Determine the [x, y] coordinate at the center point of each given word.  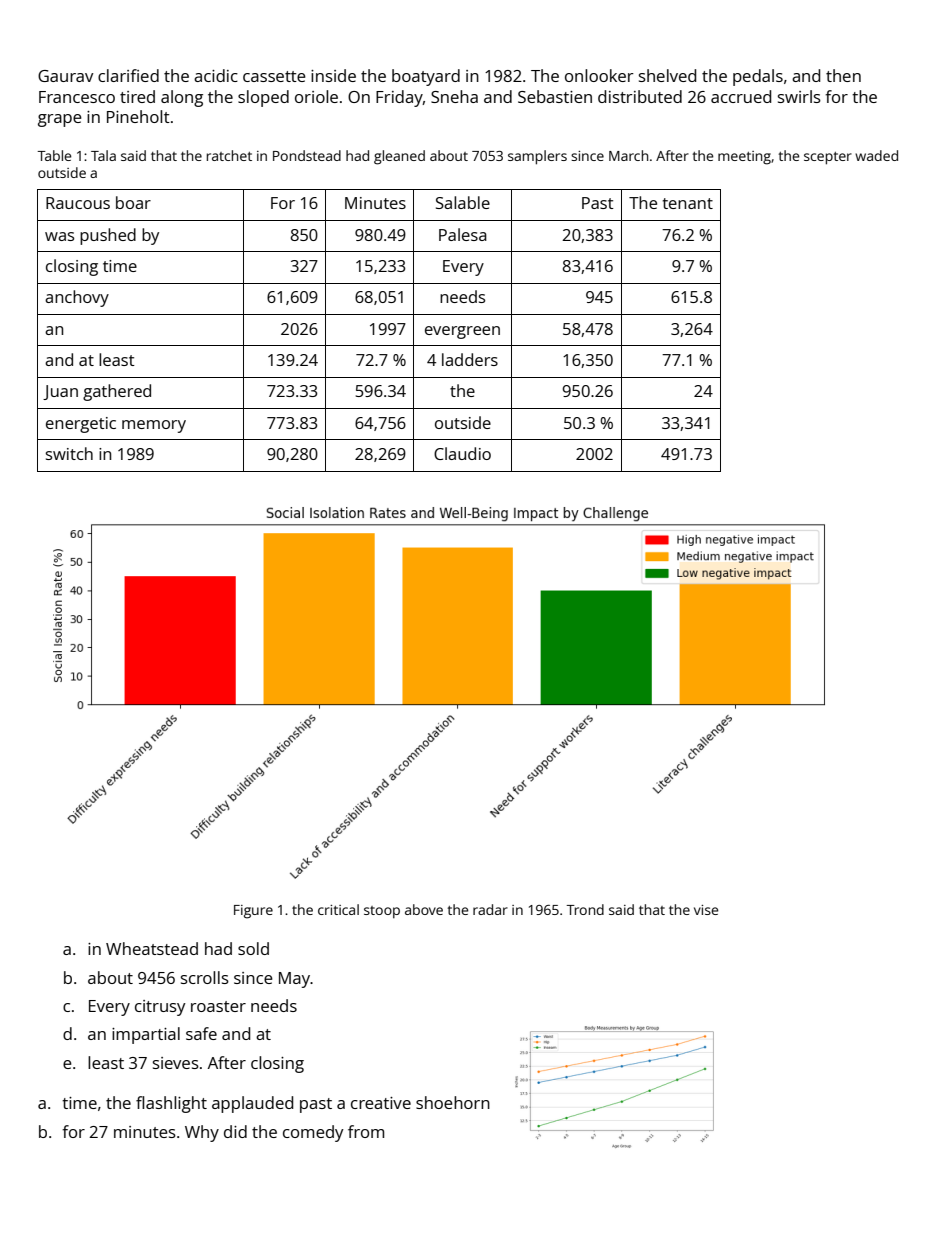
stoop [382, 912]
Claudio [462, 453]
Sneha [454, 96]
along [182, 98]
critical [338, 909]
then [843, 75]
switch [69, 453]
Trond [585, 909]
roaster [218, 1006]
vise [706, 910]
